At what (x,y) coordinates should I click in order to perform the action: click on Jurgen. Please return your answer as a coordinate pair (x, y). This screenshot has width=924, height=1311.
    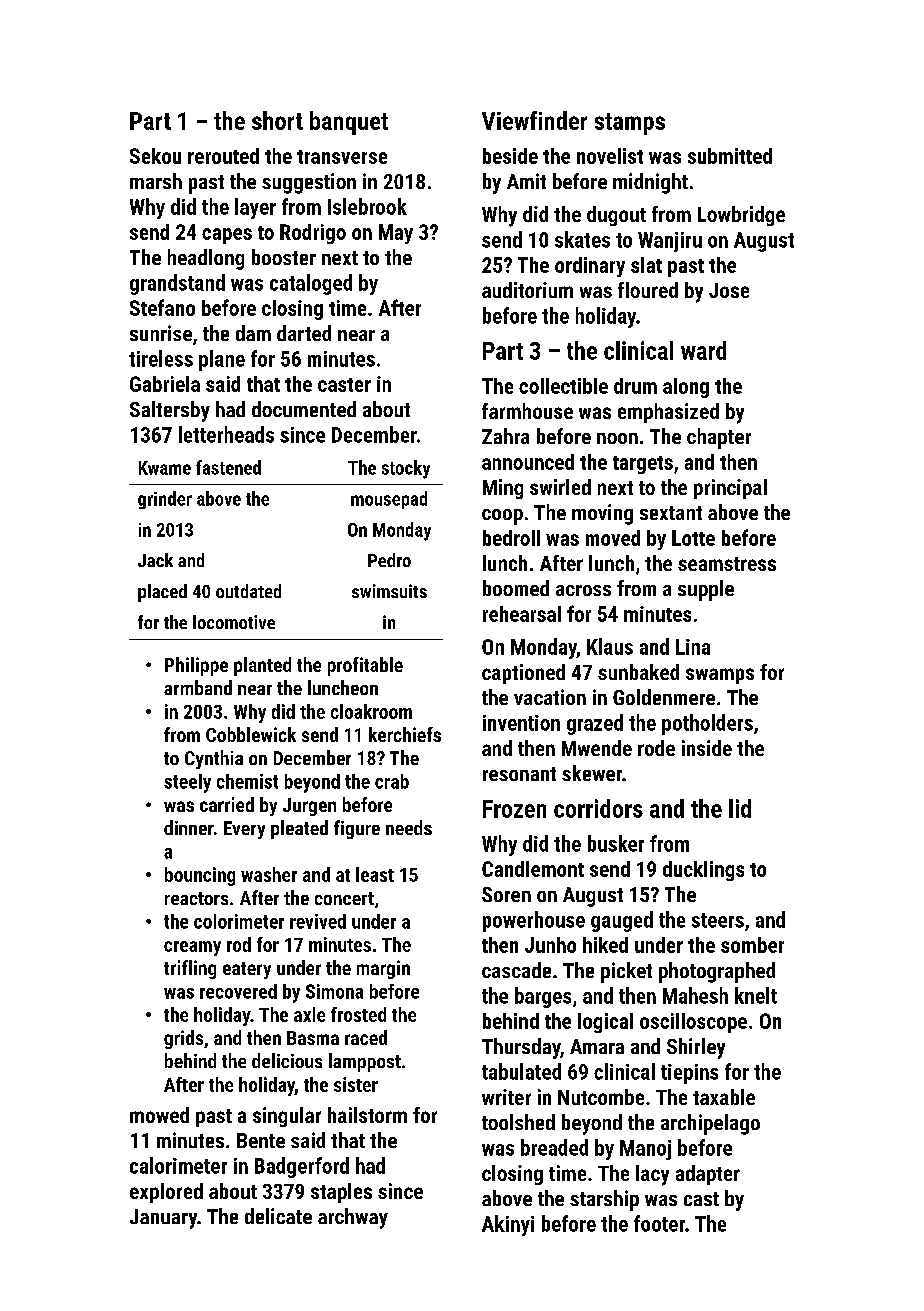
    Looking at the image, I should click on (309, 807).
